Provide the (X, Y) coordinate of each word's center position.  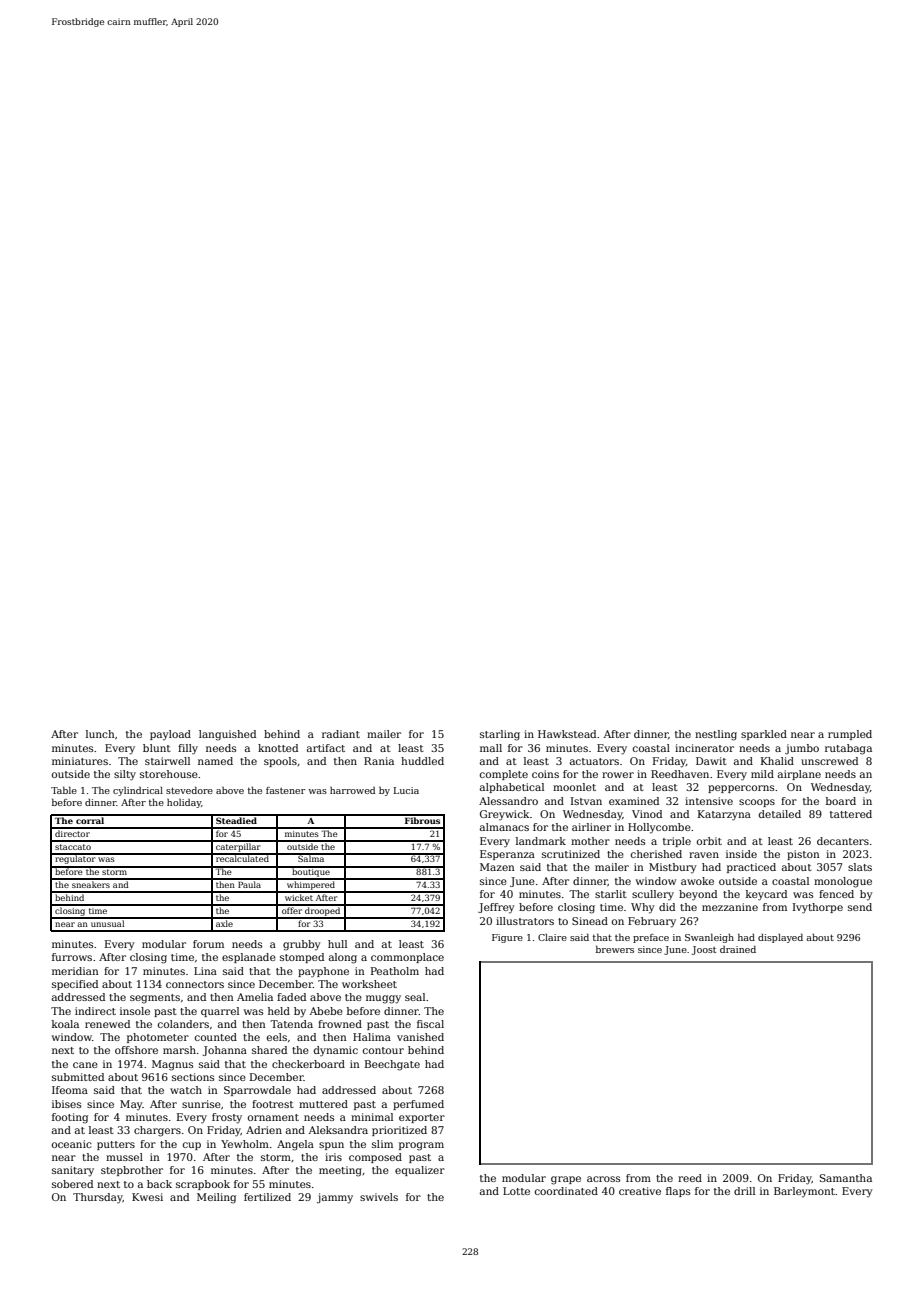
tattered (851, 814)
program (421, 1146)
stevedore (189, 790)
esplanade (249, 958)
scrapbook (203, 1185)
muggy (383, 999)
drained (738, 949)
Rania (379, 761)
